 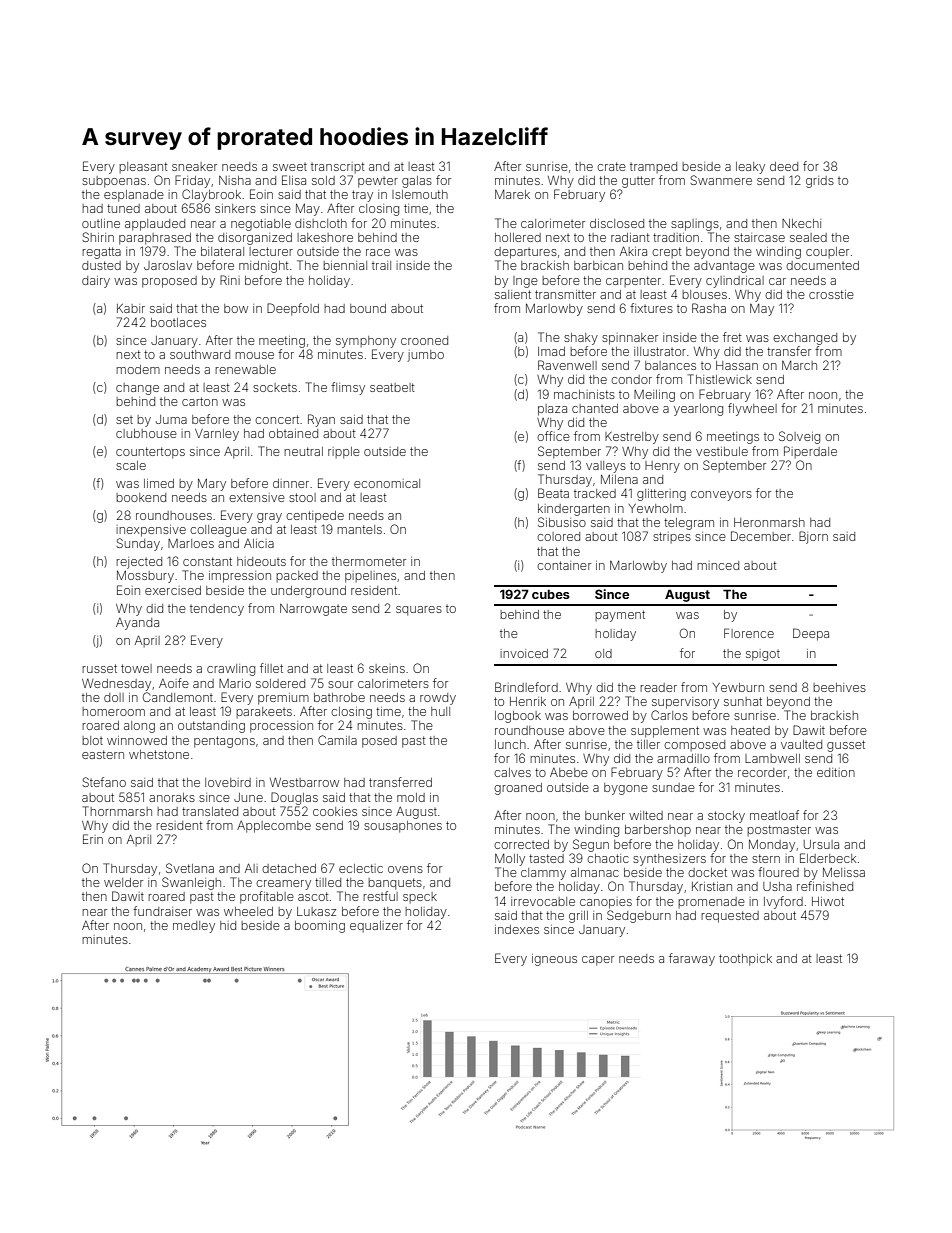 I want to click on corrected, so click(x=521, y=844).
